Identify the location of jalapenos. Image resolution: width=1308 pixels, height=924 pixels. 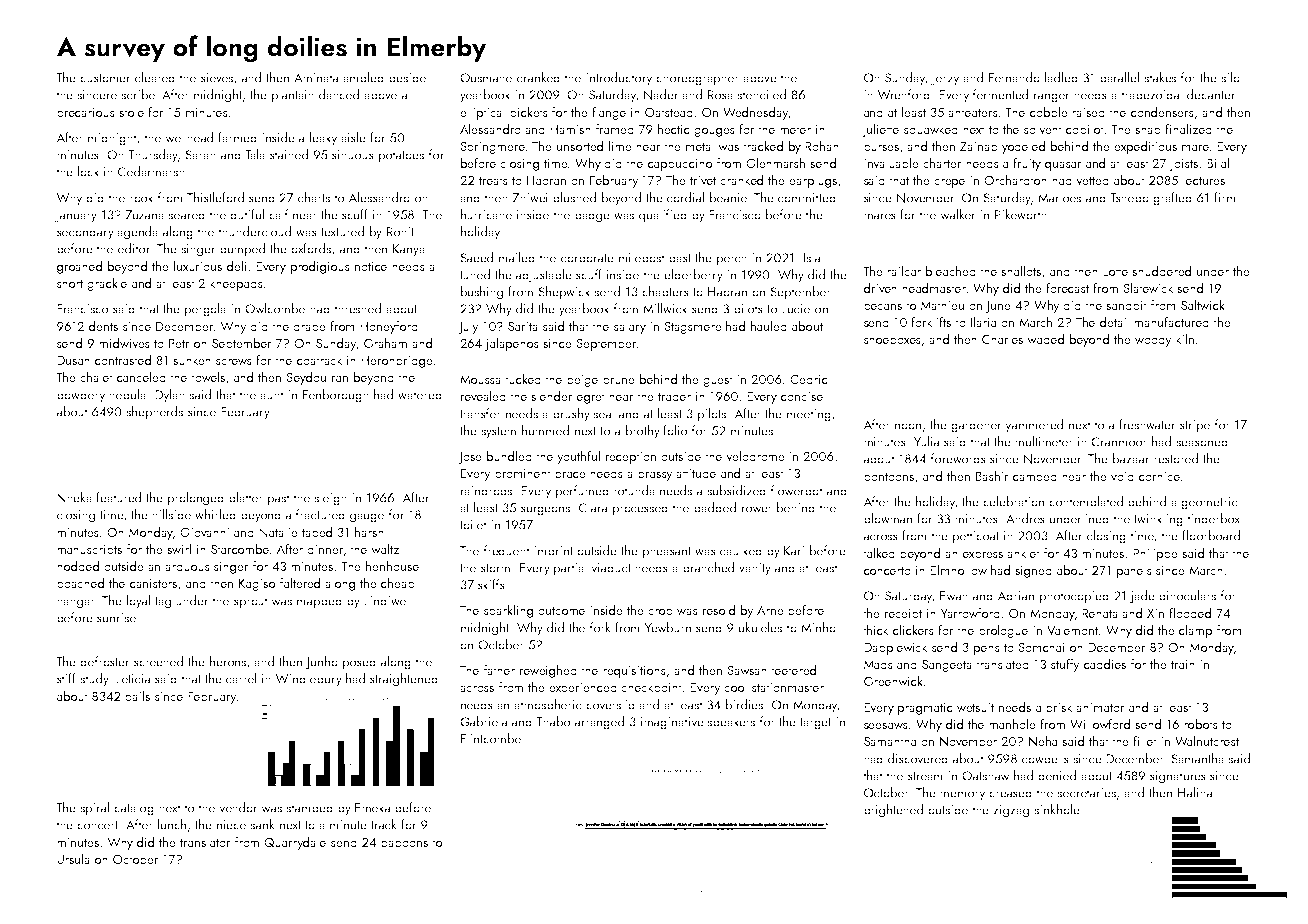
(512, 344).
